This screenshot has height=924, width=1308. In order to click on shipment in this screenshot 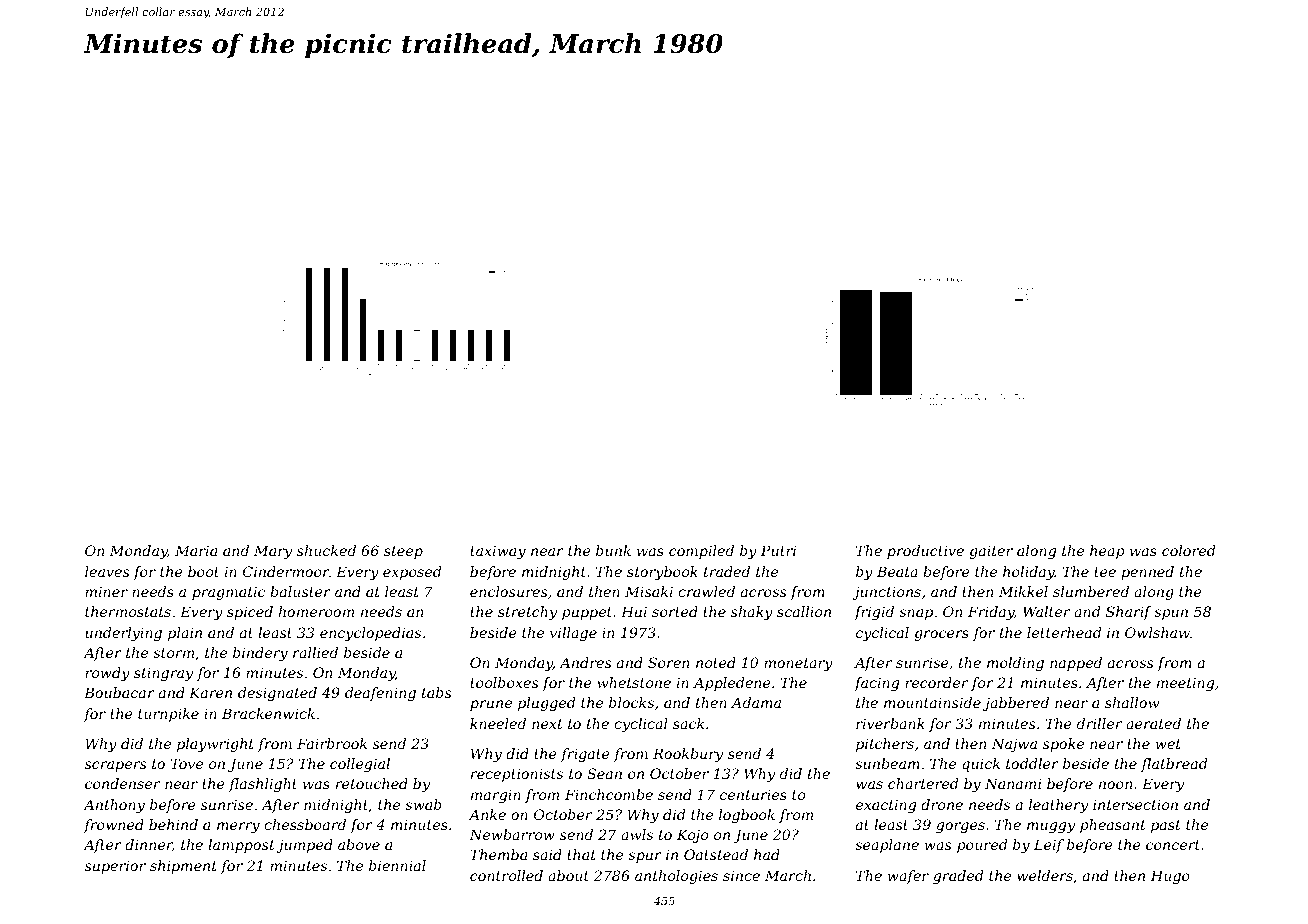, I will do `click(183, 867)`.
